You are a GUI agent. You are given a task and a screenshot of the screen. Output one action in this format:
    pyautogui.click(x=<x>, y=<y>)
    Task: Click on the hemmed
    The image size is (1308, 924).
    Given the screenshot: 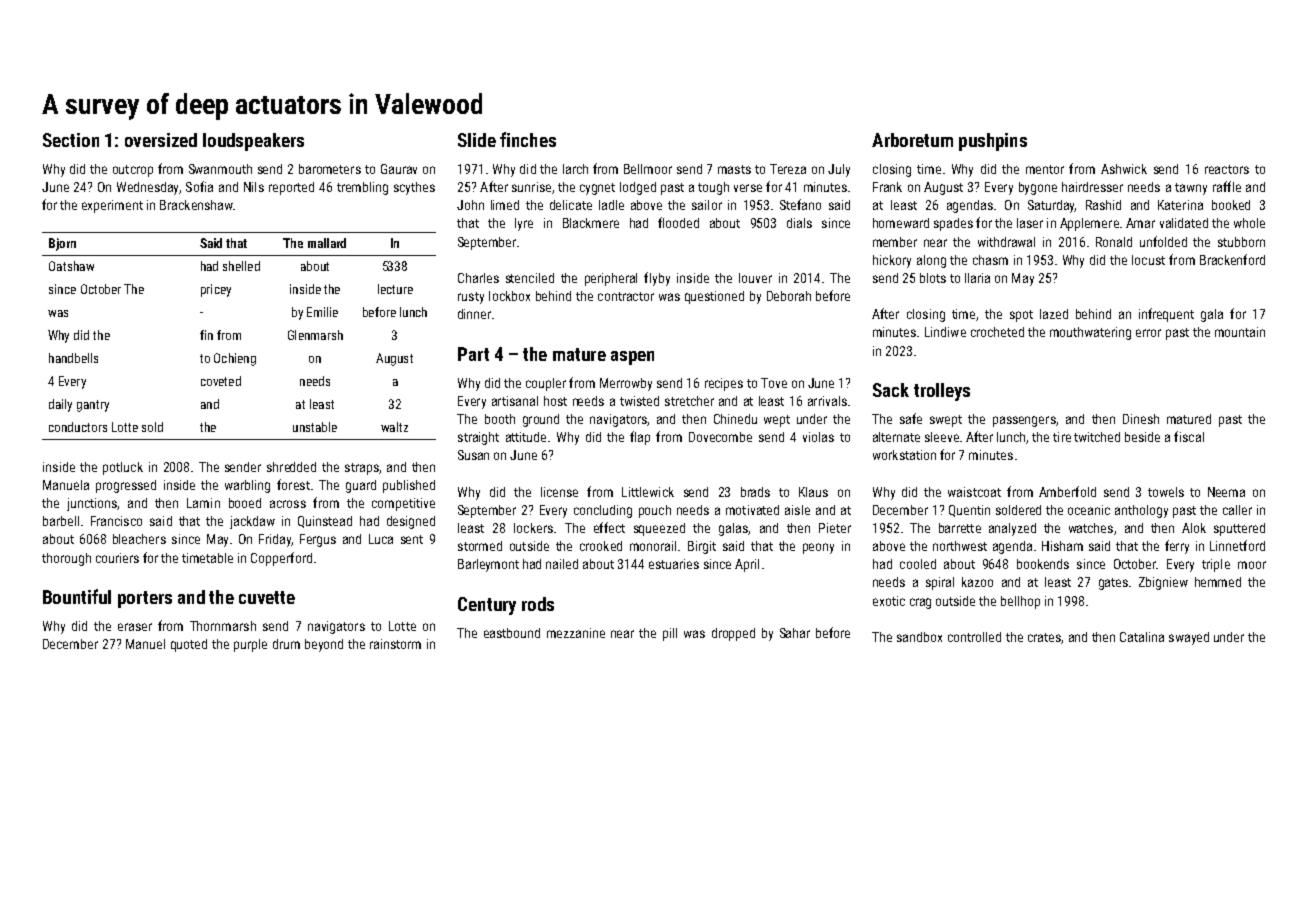 What is the action you would take?
    pyautogui.click(x=1218, y=582)
